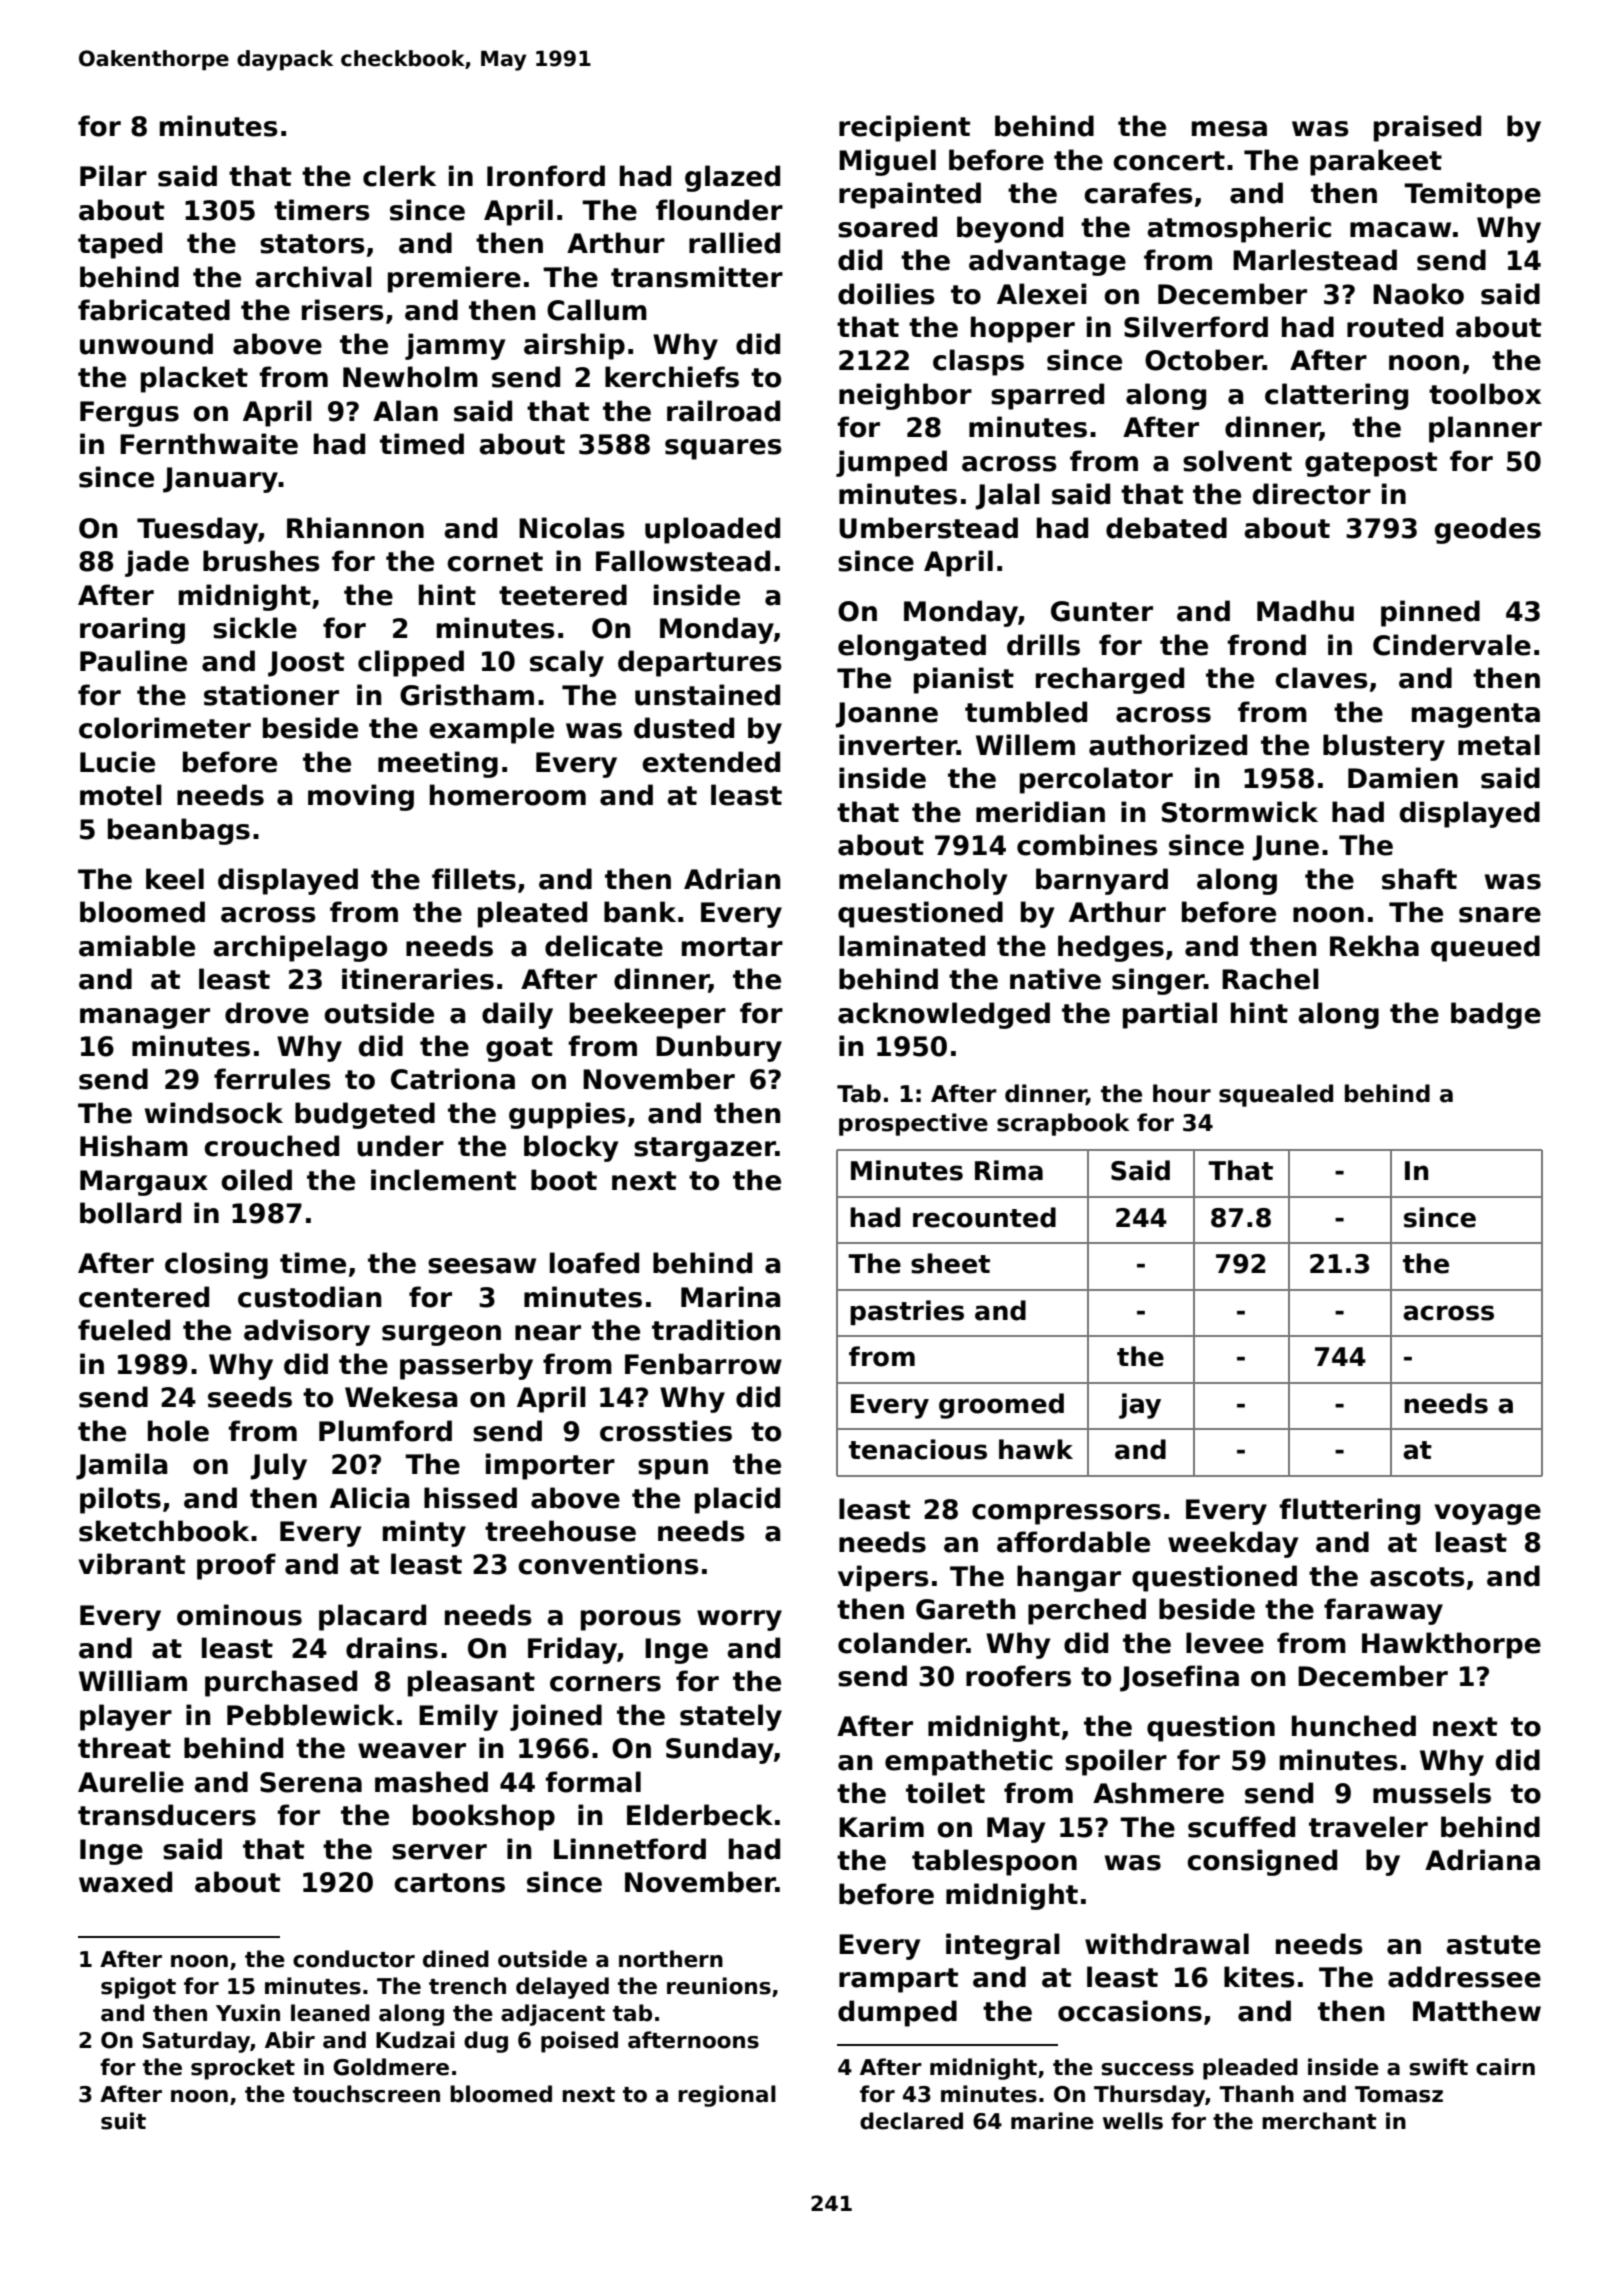  I want to click on beanbags, so click(179, 831).
